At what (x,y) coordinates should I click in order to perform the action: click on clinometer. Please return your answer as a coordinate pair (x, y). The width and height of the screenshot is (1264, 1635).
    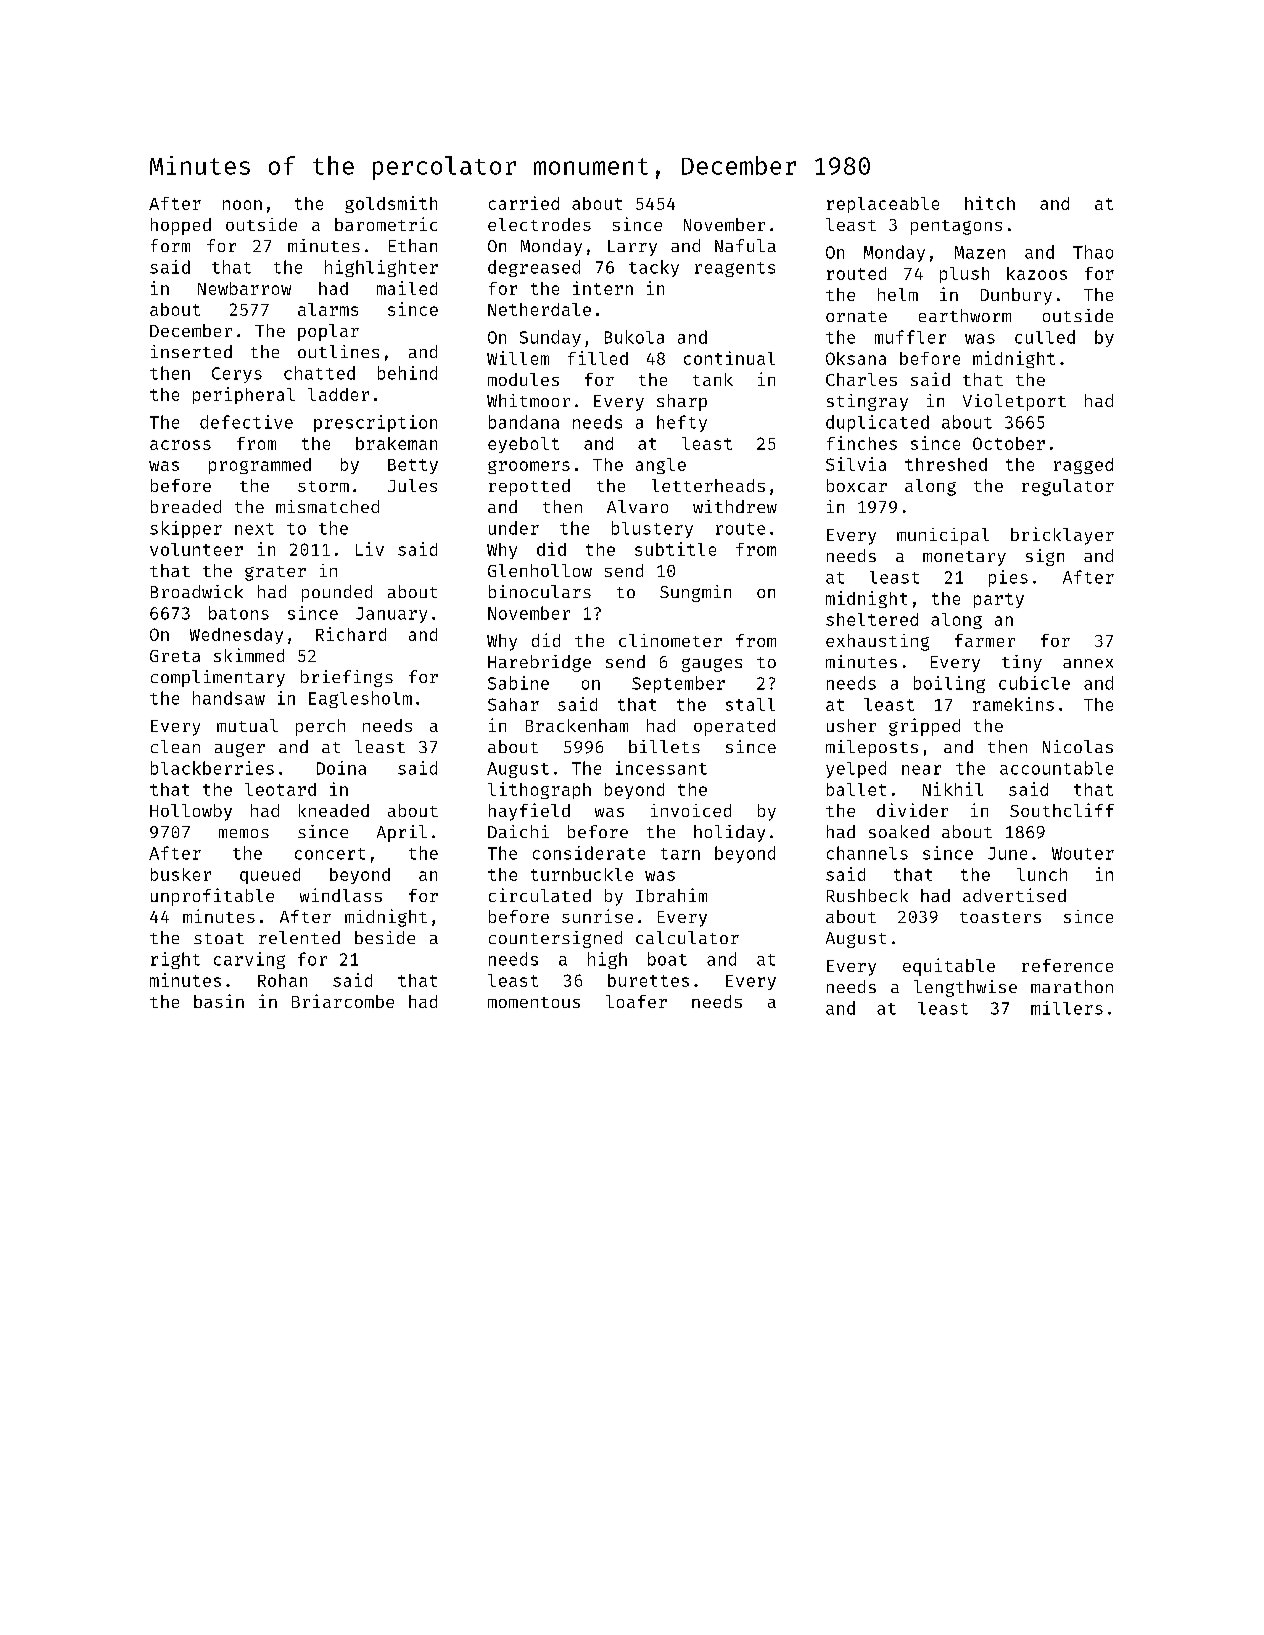
    Looking at the image, I should click on (670, 640).
